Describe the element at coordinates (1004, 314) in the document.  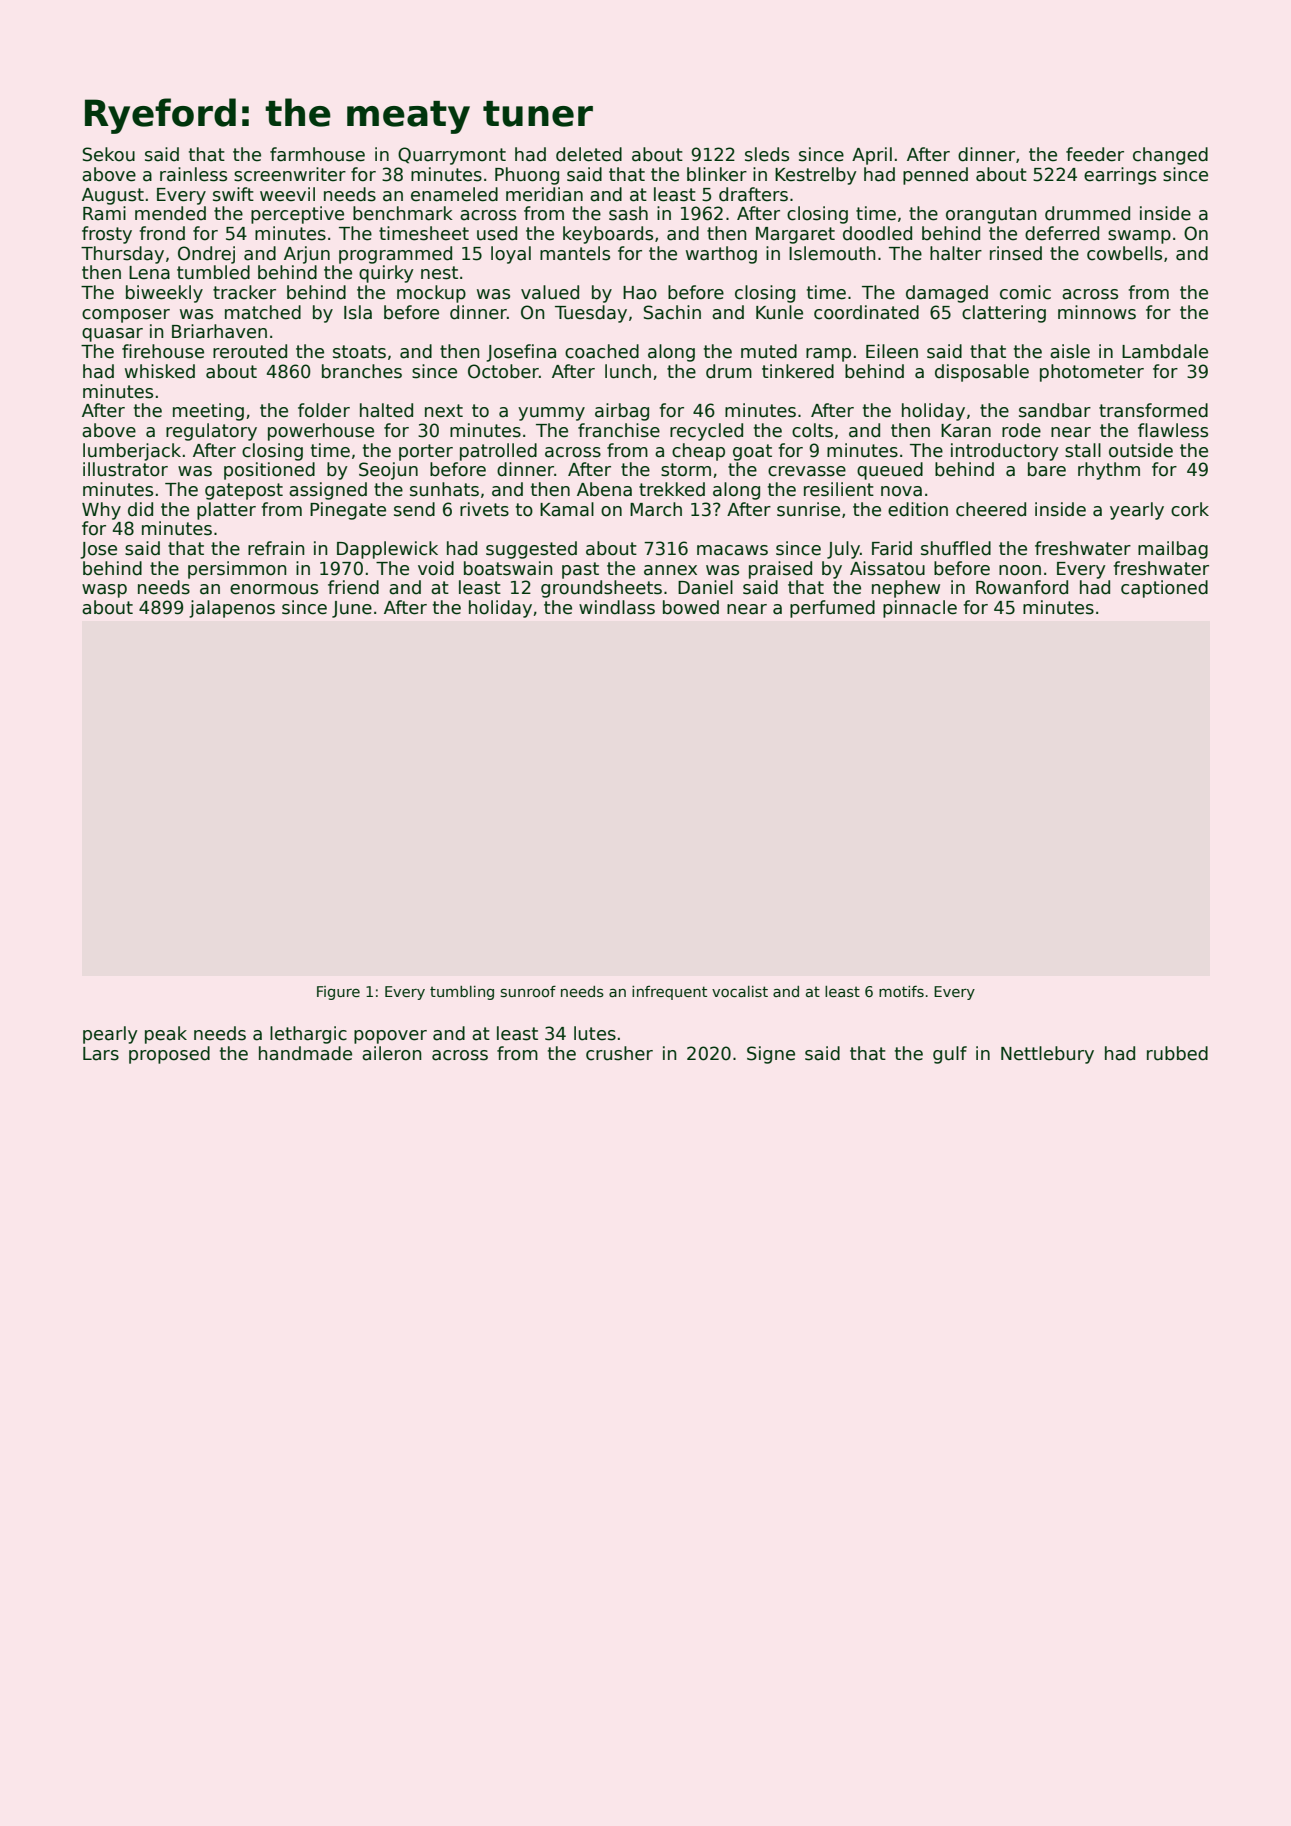
I see `clattering` at that location.
